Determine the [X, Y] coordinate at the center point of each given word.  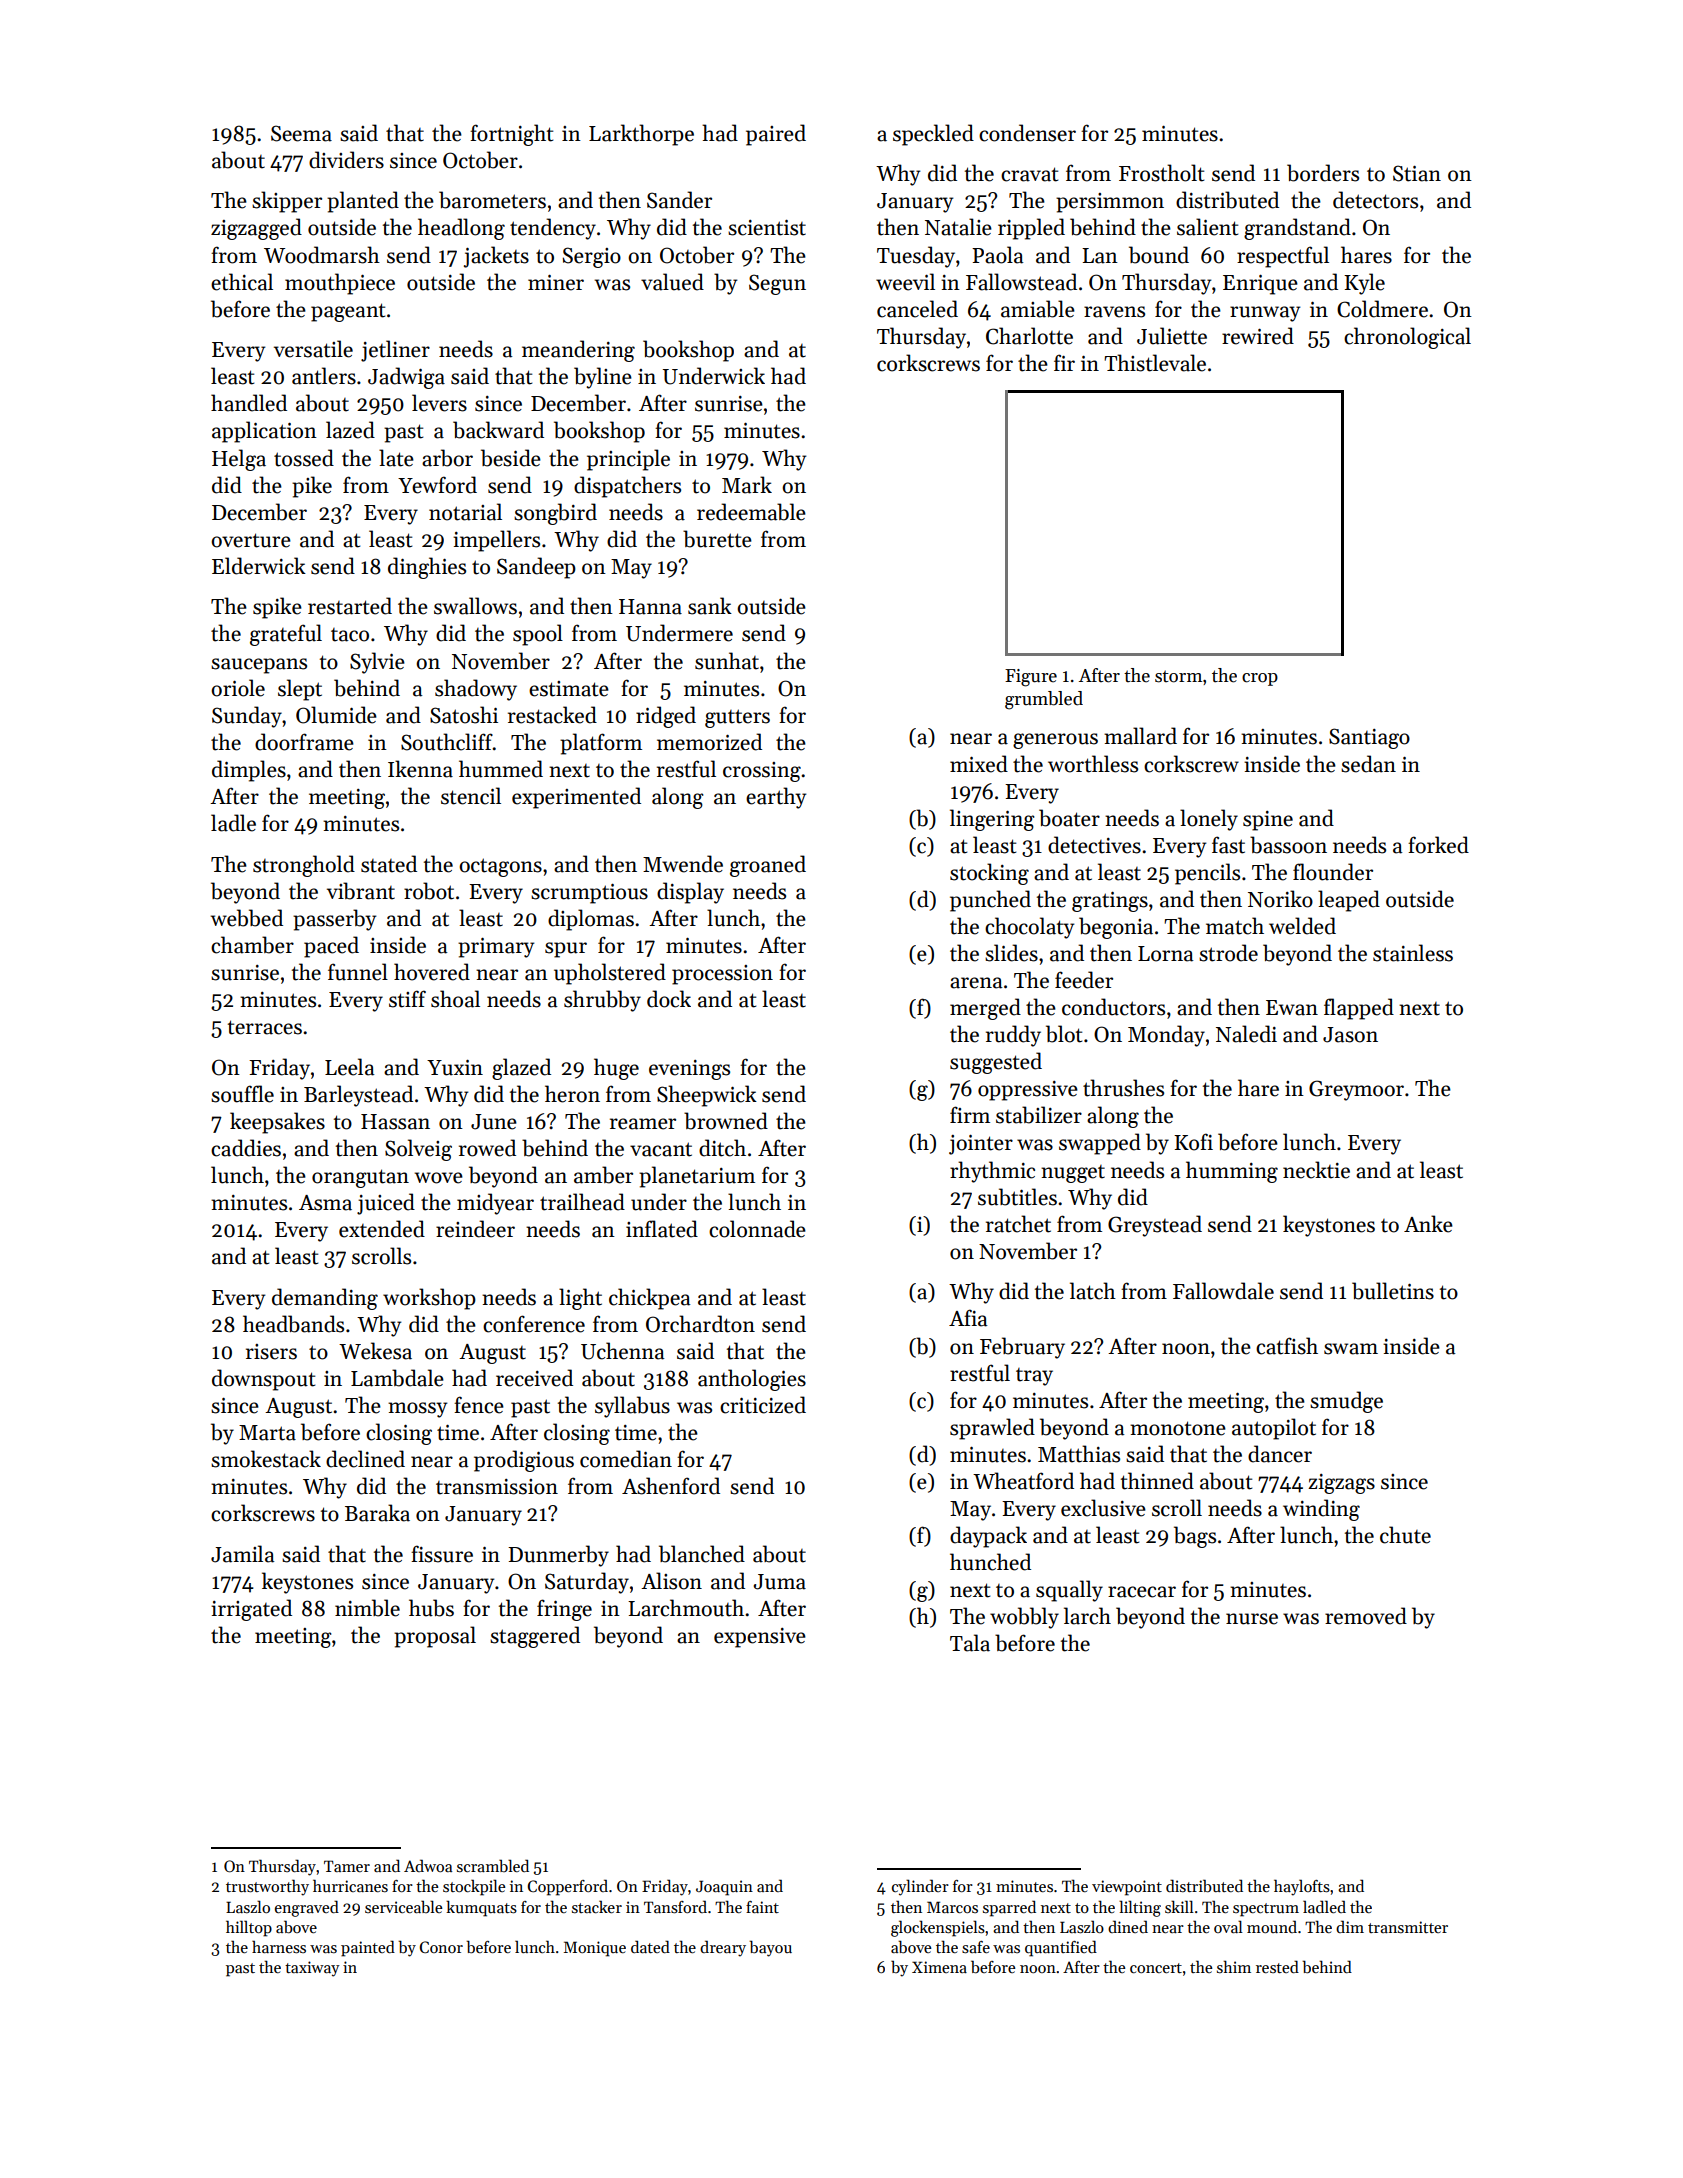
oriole [238, 688]
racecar [1142, 1592]
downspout [263, 1380]
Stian [1417, 173]
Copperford [568, 1887]
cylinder [920, 1887]
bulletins [1393, 1291]
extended [382, 1229]
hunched [990, 1562]
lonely [1209, 820]
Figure [1031, 678]
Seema [301, 133]
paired [776, 135]
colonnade [757, 1229]
